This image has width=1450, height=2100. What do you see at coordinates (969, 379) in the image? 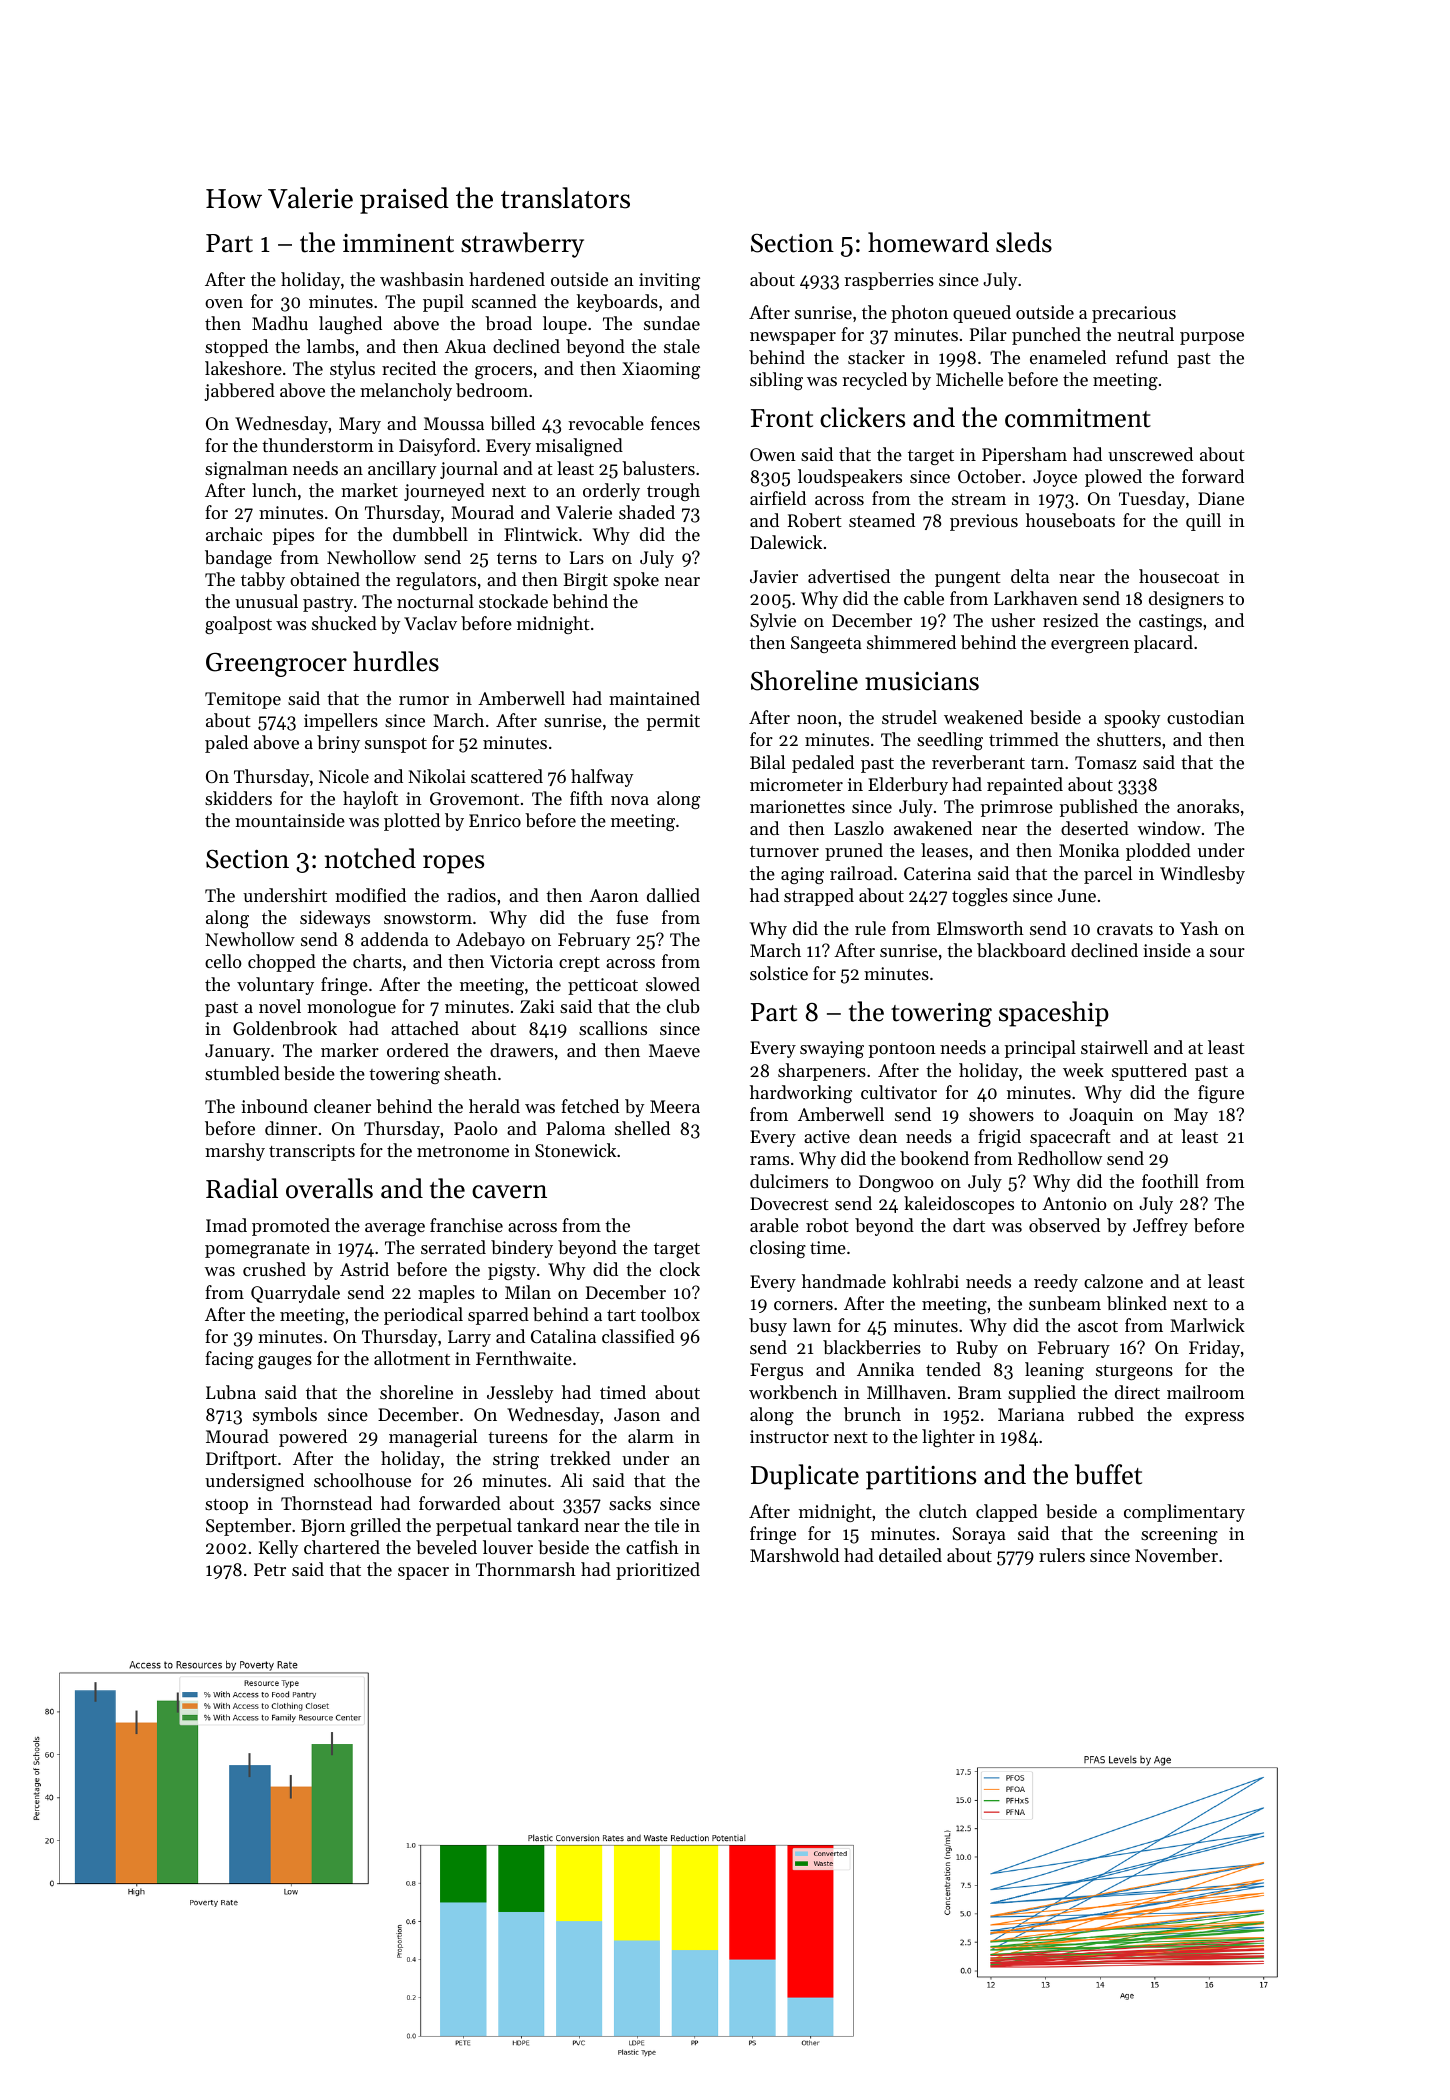
I see `Michelle` at bounding box center [969, 379].
